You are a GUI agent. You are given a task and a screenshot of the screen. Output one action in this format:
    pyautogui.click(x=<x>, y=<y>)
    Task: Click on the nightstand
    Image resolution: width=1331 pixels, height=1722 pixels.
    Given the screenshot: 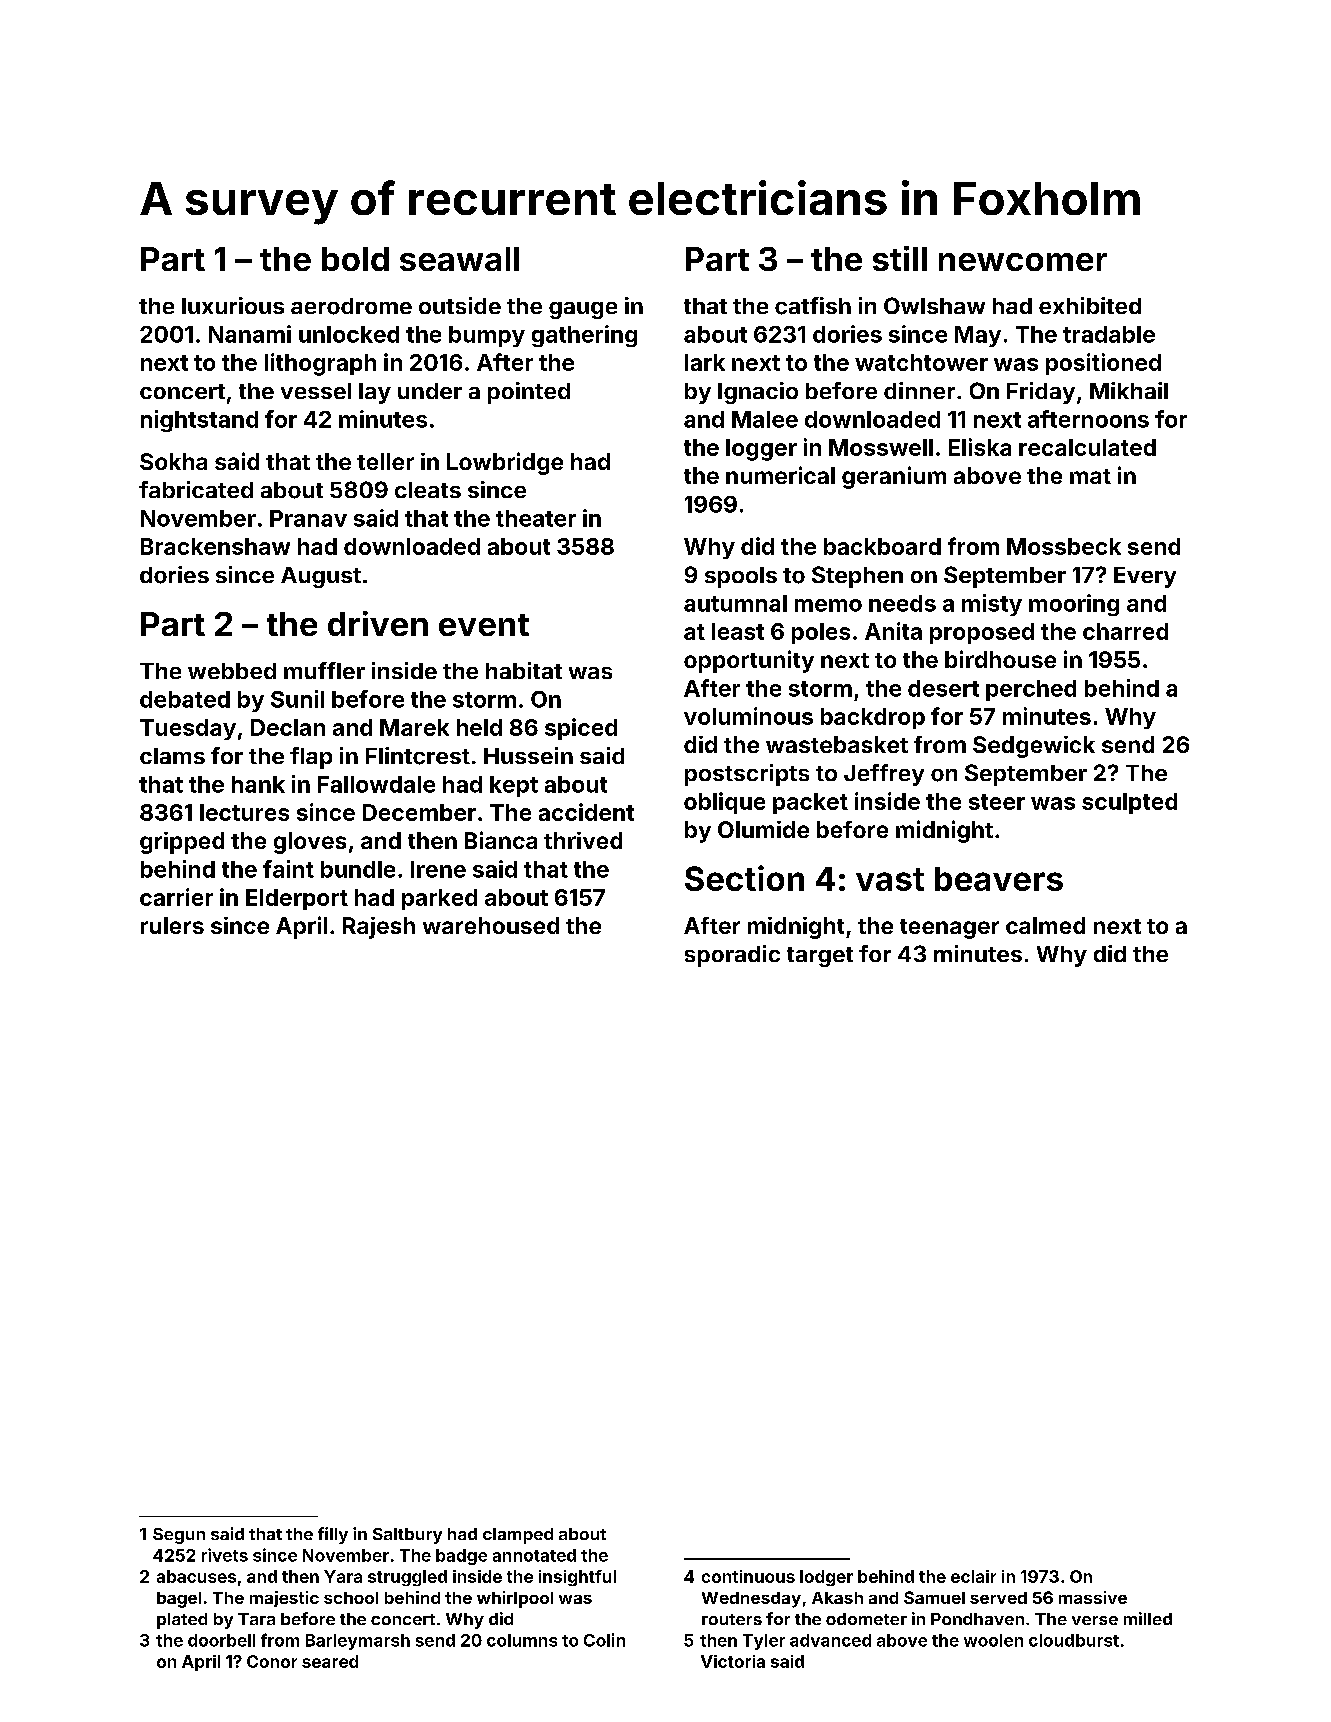 What is the action you would take?
    pyautogui.click(x=199, y=421)
